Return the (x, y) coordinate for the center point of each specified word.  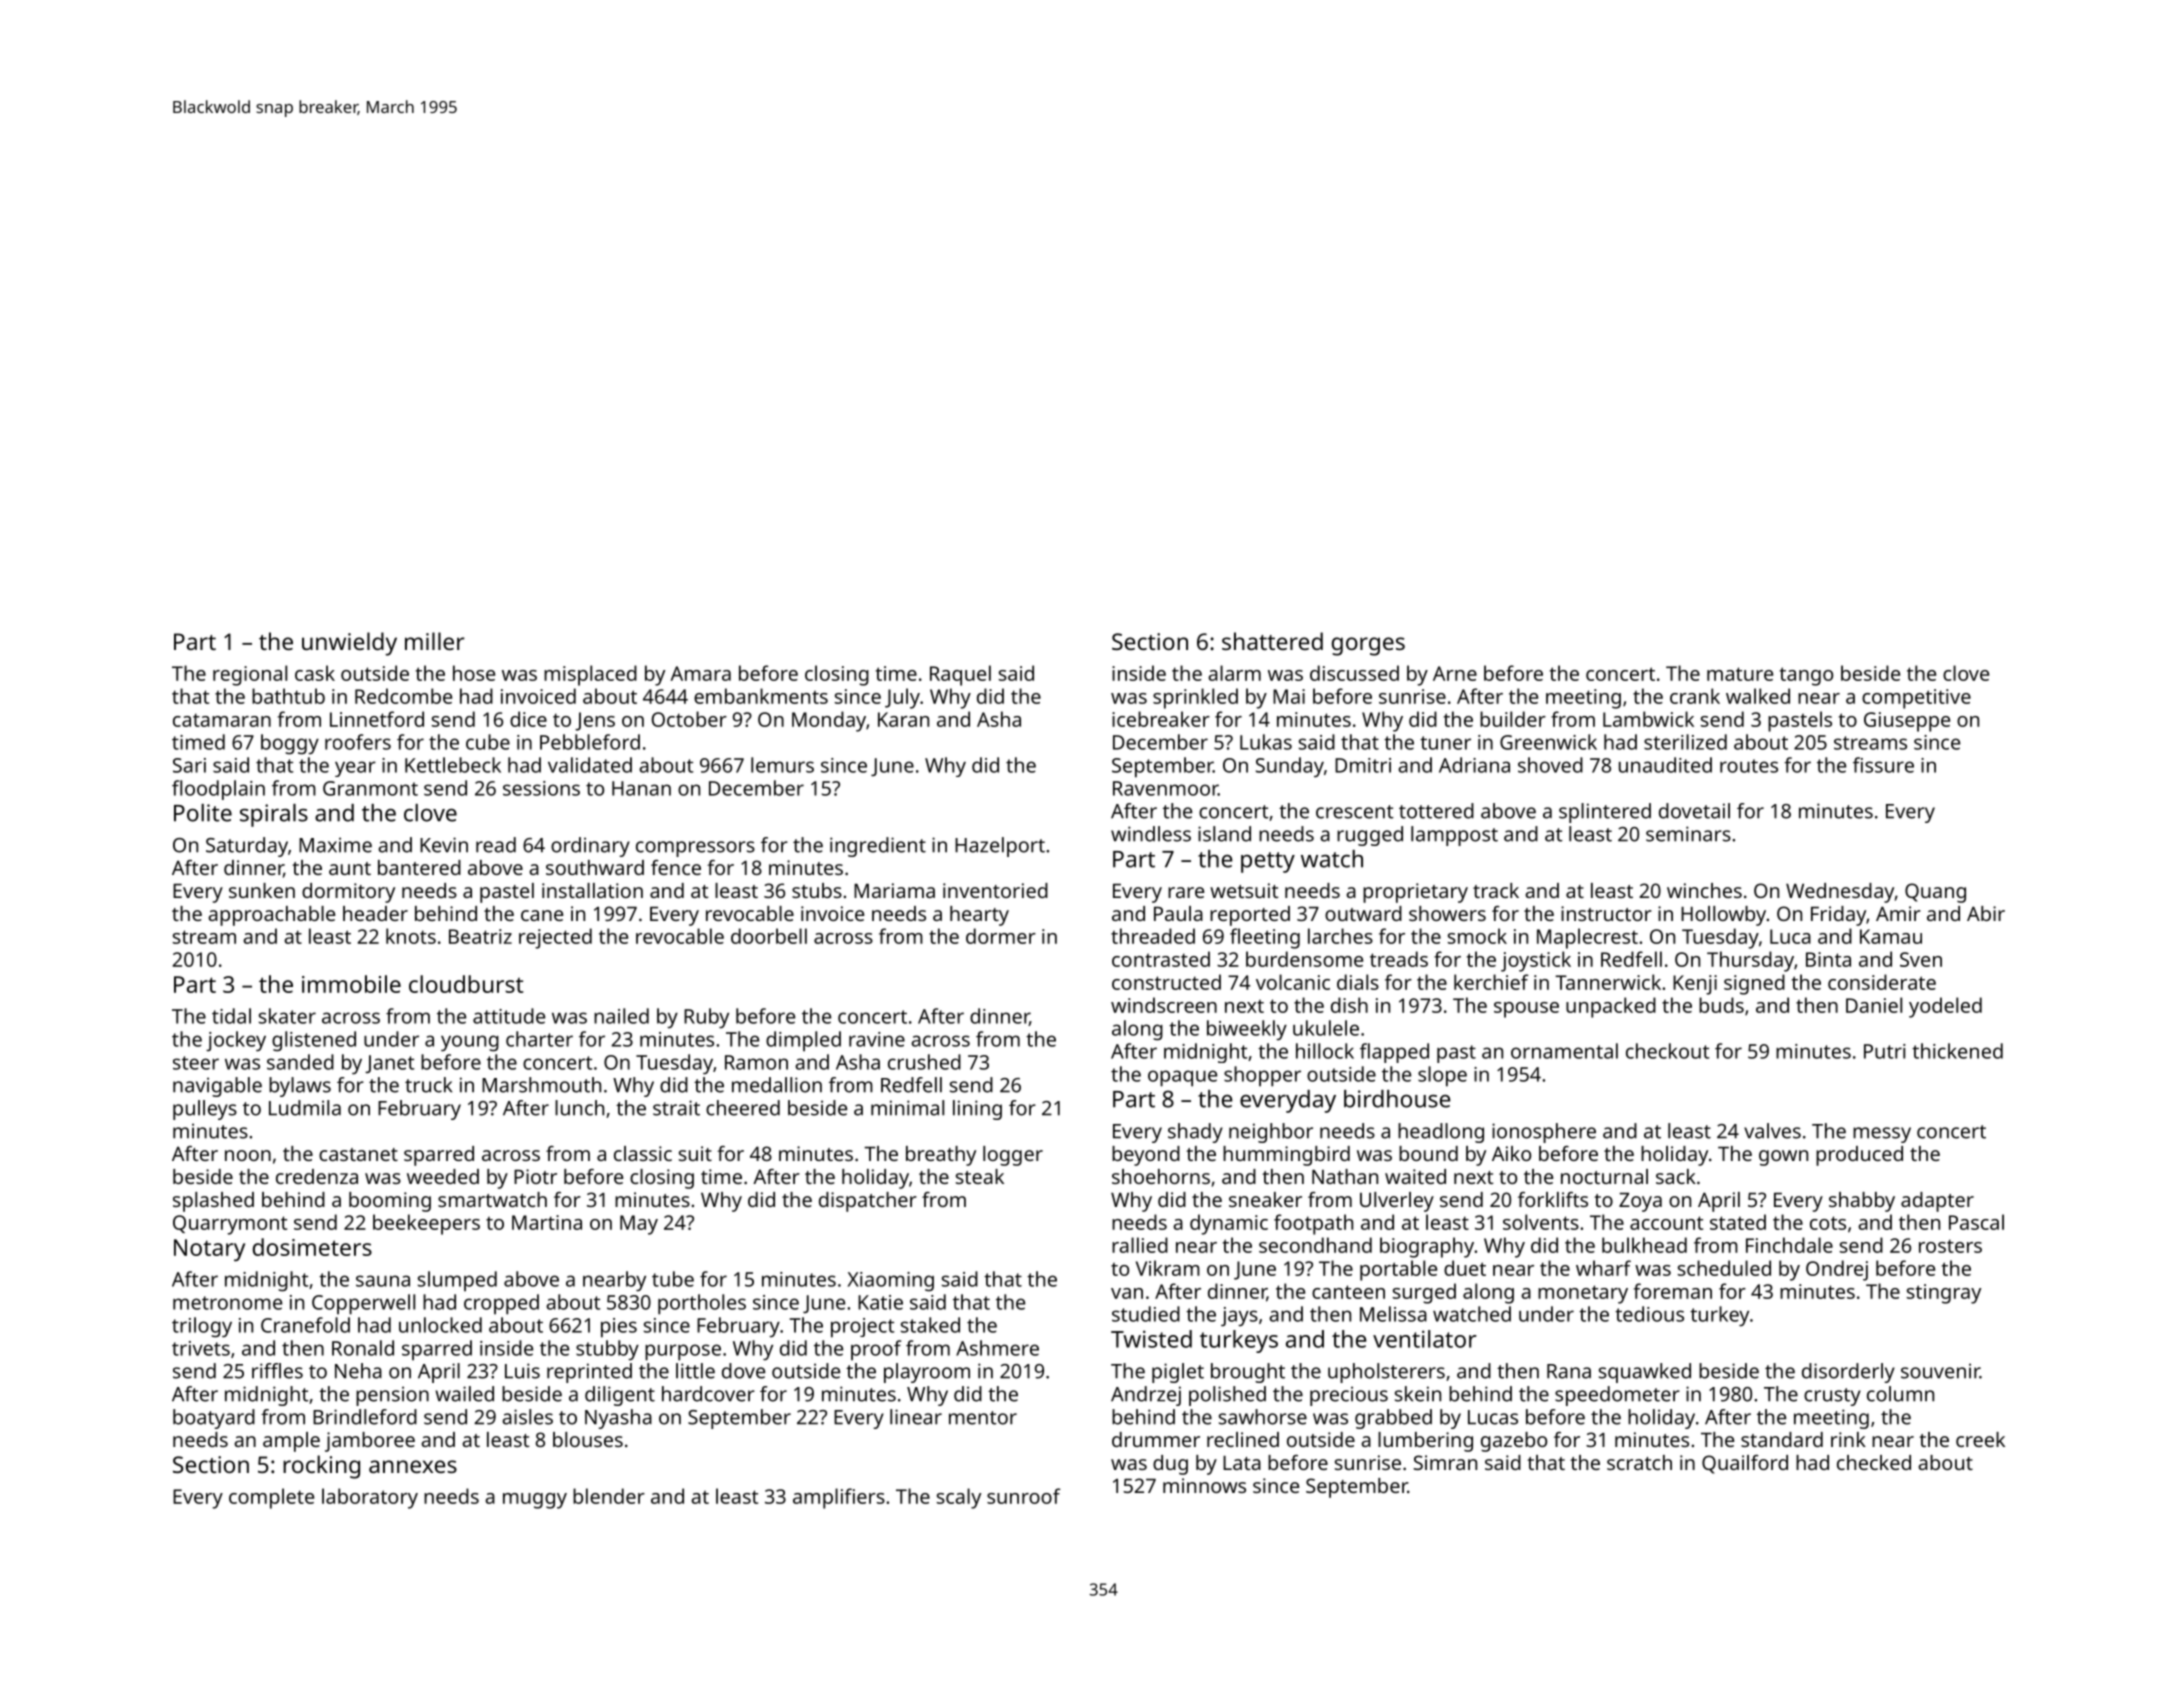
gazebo (1514, 1442)
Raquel (960, 675)
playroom (927, 1373)
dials (1358, 982)
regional (250, 675)
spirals (274, 815)
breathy (941, 1156)
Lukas (1266, 742)
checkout (1667, 1051)
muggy (535, 1501)
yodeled (1945, 1007)
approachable (271, 916)
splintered (1605, 813)
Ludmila (305, 1108)
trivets (201, 1348)
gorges (1368, 646)
